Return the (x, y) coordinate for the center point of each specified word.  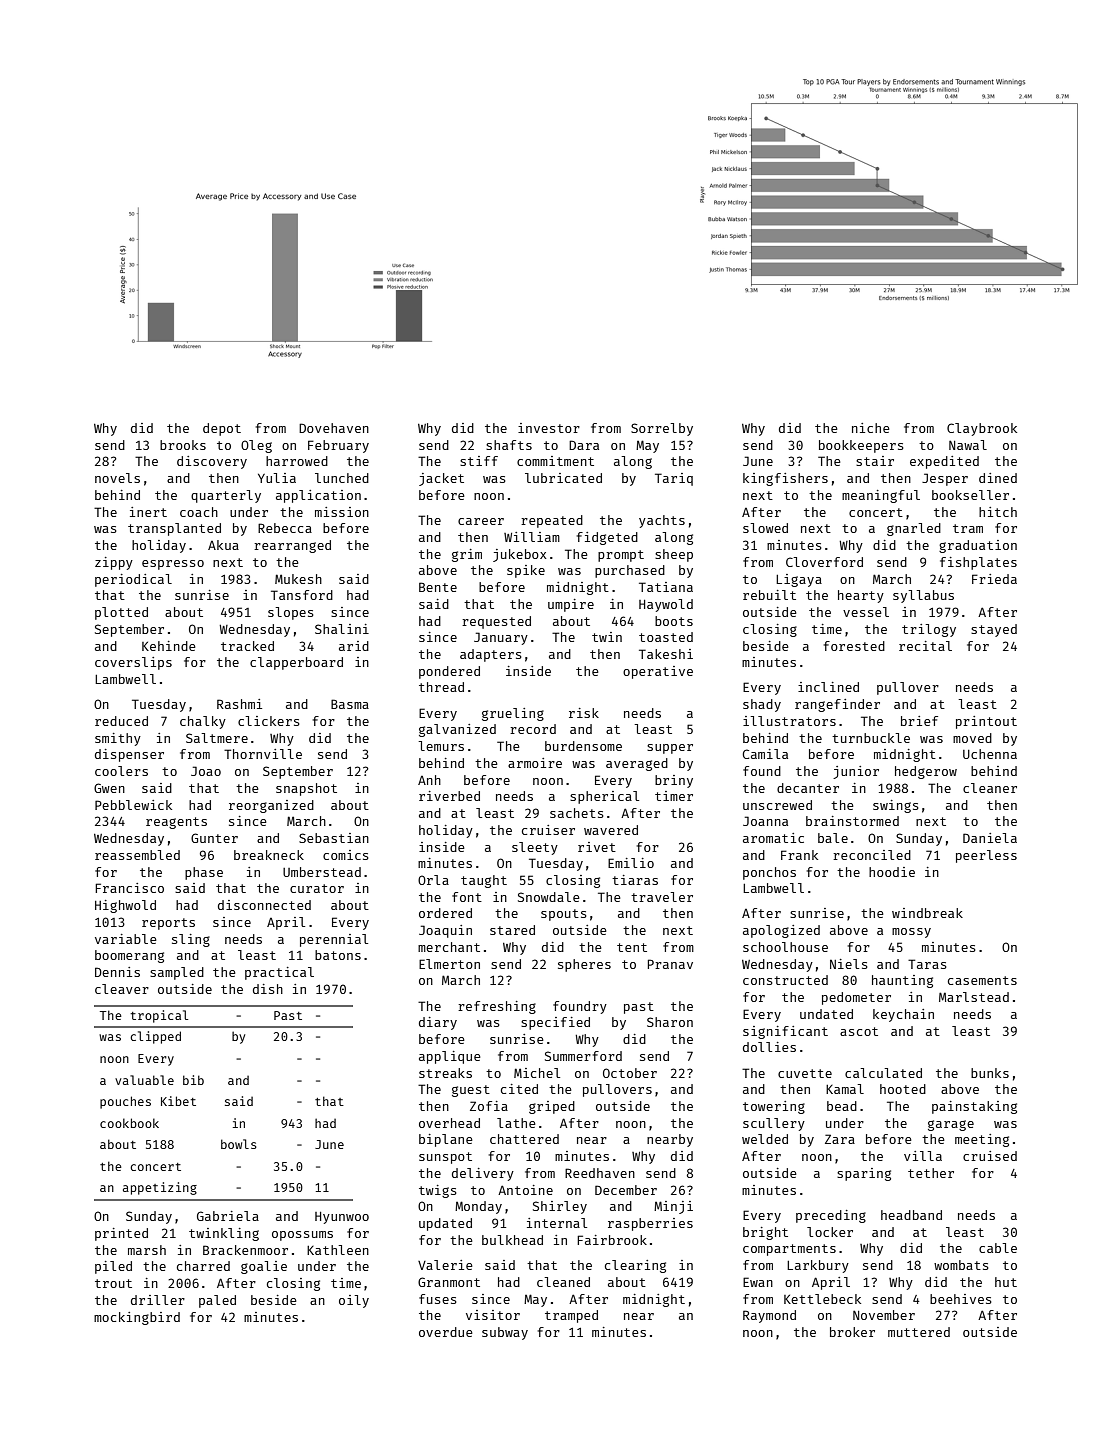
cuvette (805, 1073)
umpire (571, 605)
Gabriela (228, 1216)
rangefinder (837, 705)
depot (222, 429)
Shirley (560, 1207)
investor (549, 428)
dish (268, 989)
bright (765, 1233)
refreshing (497, 1007)
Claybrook (982, 429)
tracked (247, 646)
